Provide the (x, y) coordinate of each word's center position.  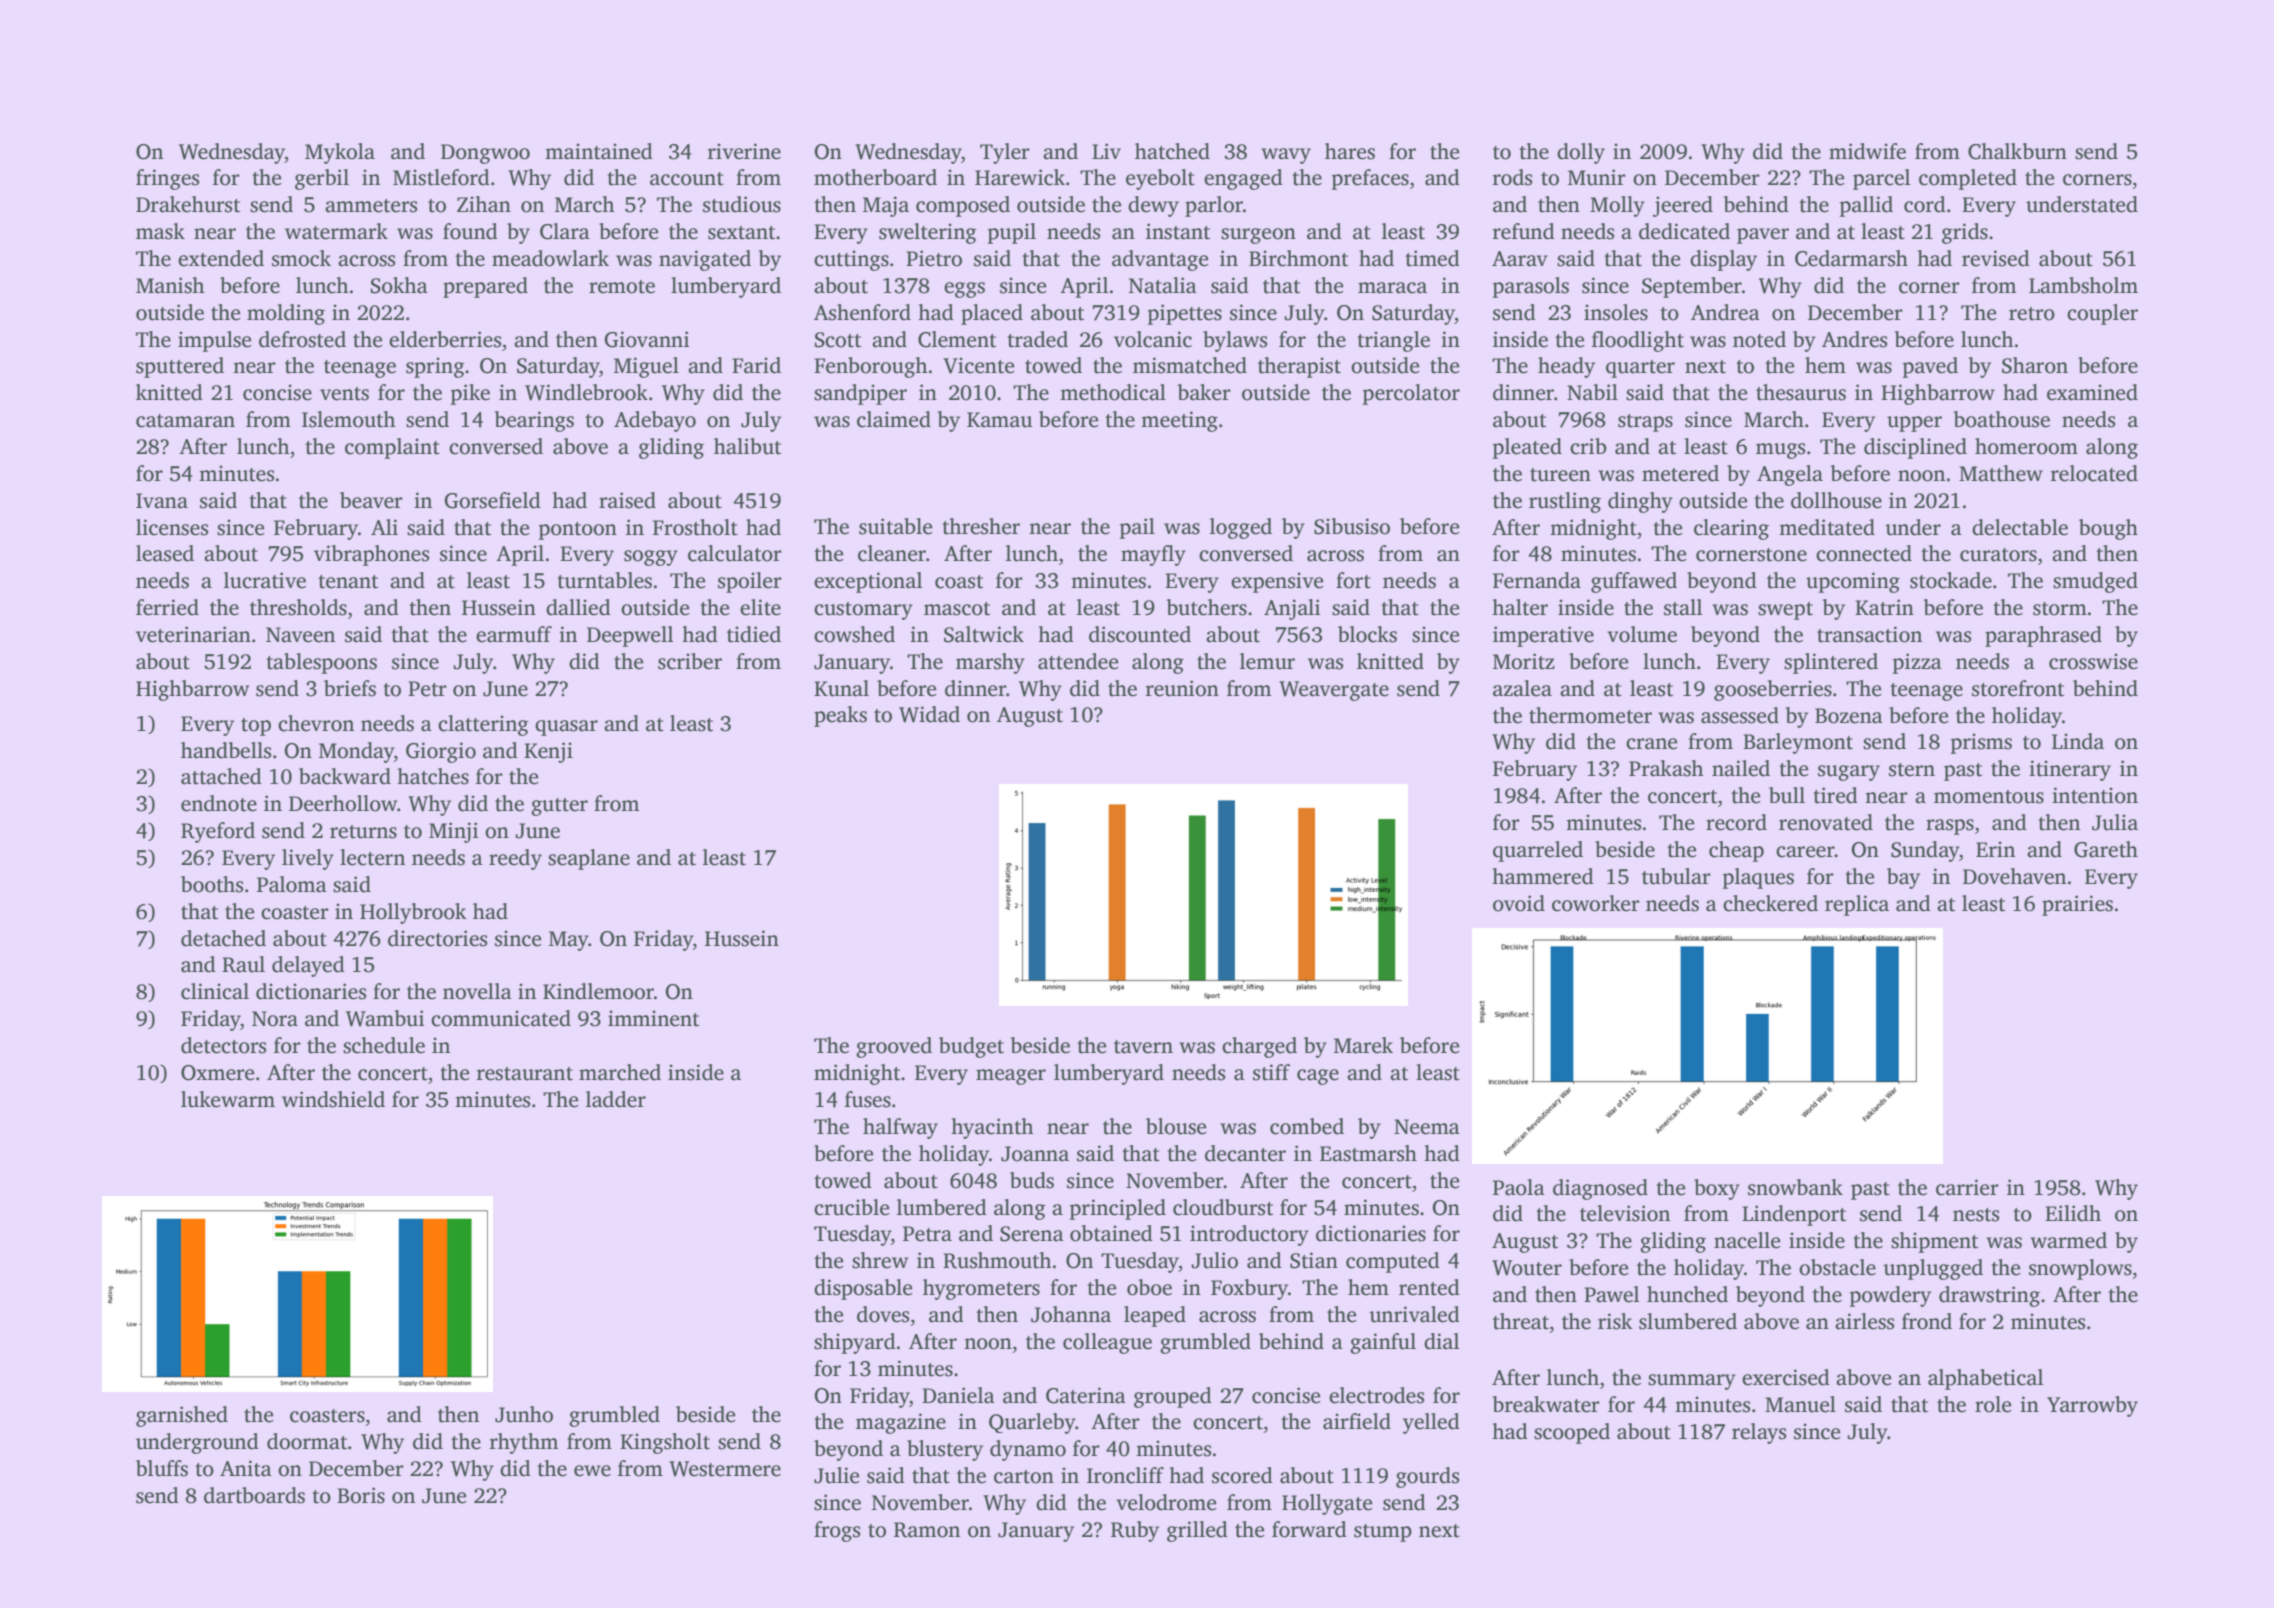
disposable (863, 1289)
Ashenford (862, 312)
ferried (167, 607)
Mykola (340, 153)
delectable (2020, 527)
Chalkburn (2017, 151)
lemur (1267, 661)
